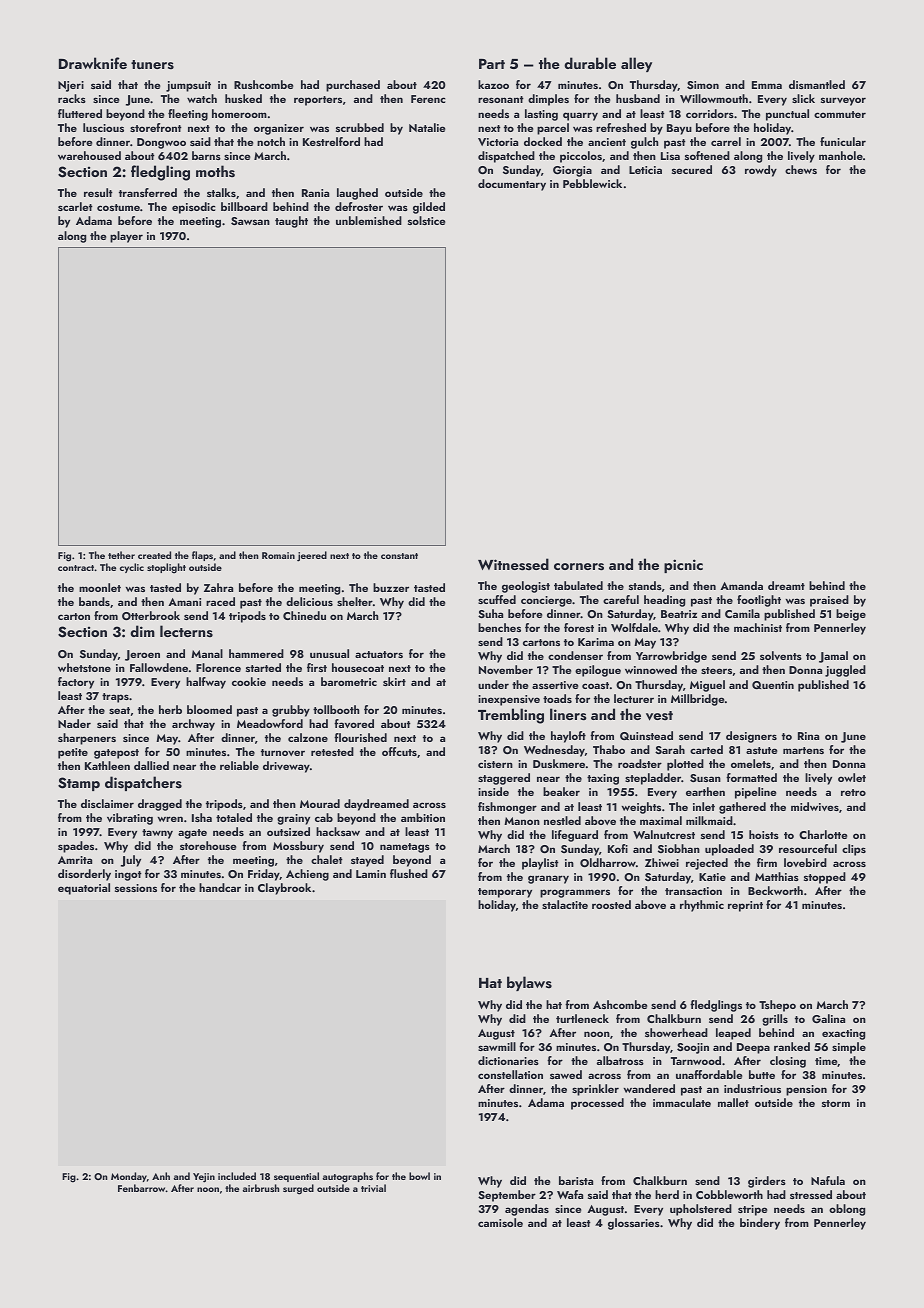  What do you see at coordinates (683, 566) in the screenshot?
I see `picnic` at bounding box center [683, 566].
